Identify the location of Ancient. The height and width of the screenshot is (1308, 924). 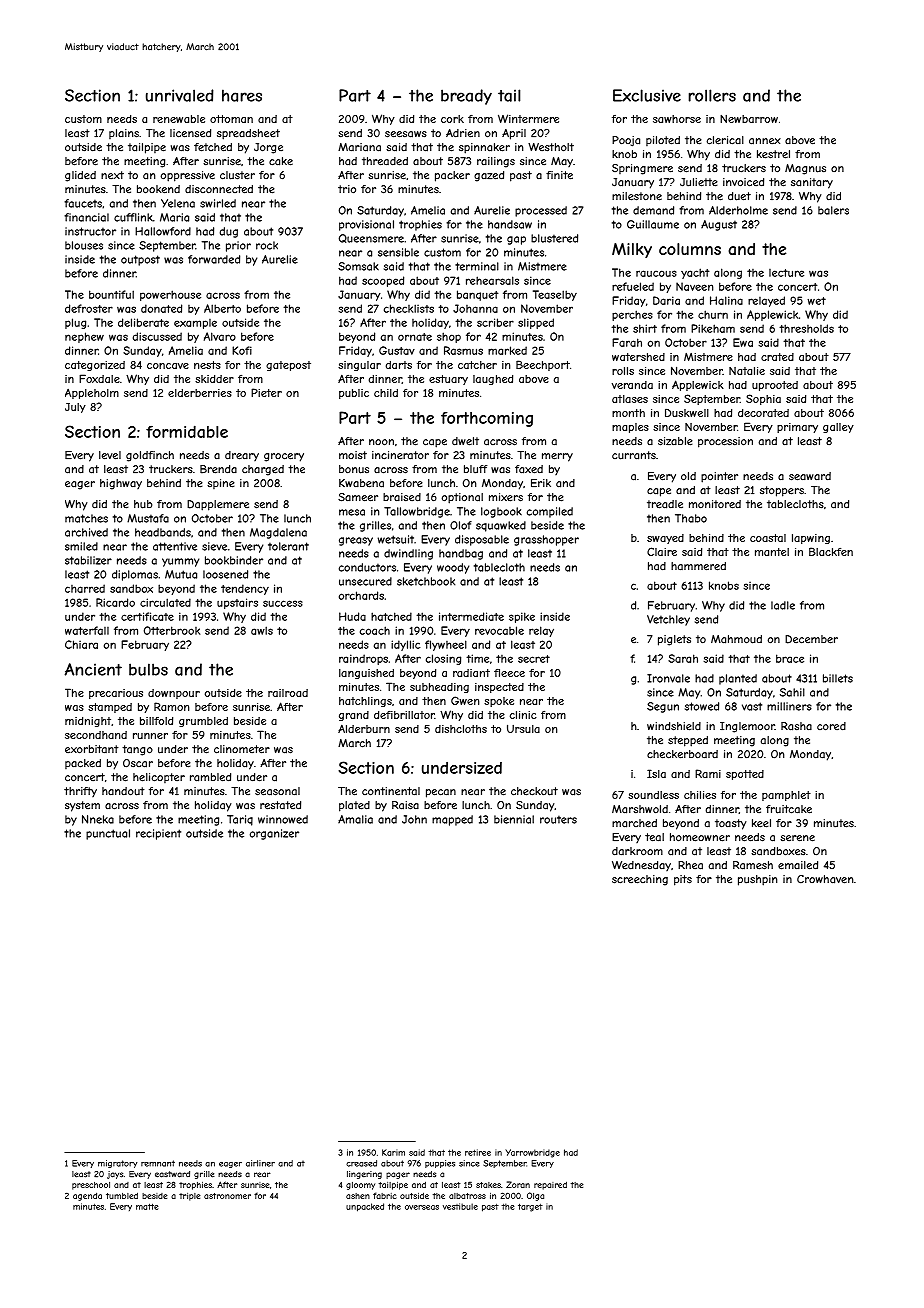
(93, 669).
